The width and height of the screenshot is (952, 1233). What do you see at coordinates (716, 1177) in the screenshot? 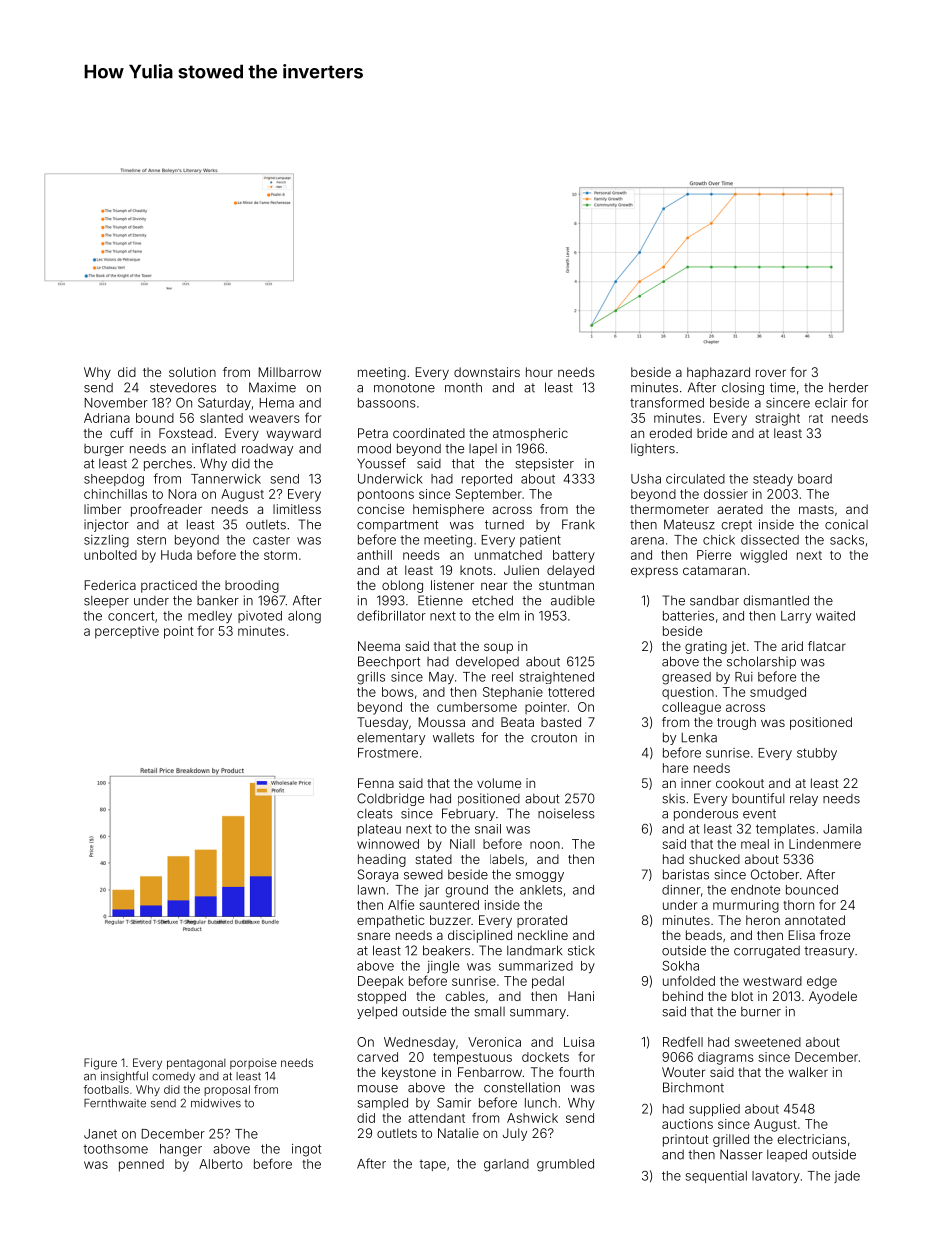
I see `sequential` at bounding box center [716, 1177].
